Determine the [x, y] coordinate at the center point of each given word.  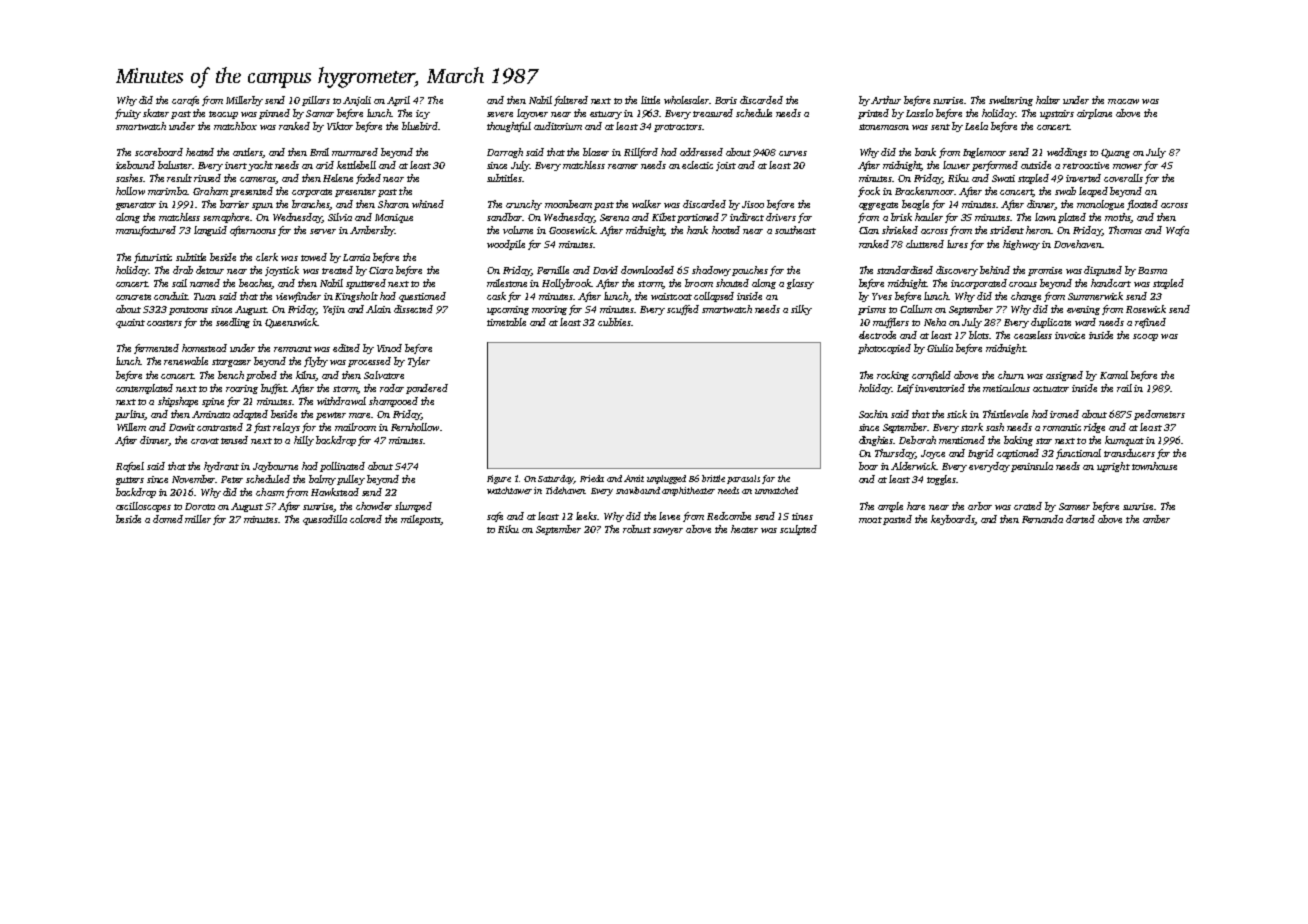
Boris [726, 100]
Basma [1152, 270]
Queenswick [291, 323]
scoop [1145, 337]
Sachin [873, 414]
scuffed [683, 310]
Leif [906, 389]
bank [925, 152]
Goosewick [572, 230]
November [194, 479]
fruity [128, 114]
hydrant [221, 467]
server [323, 231]
